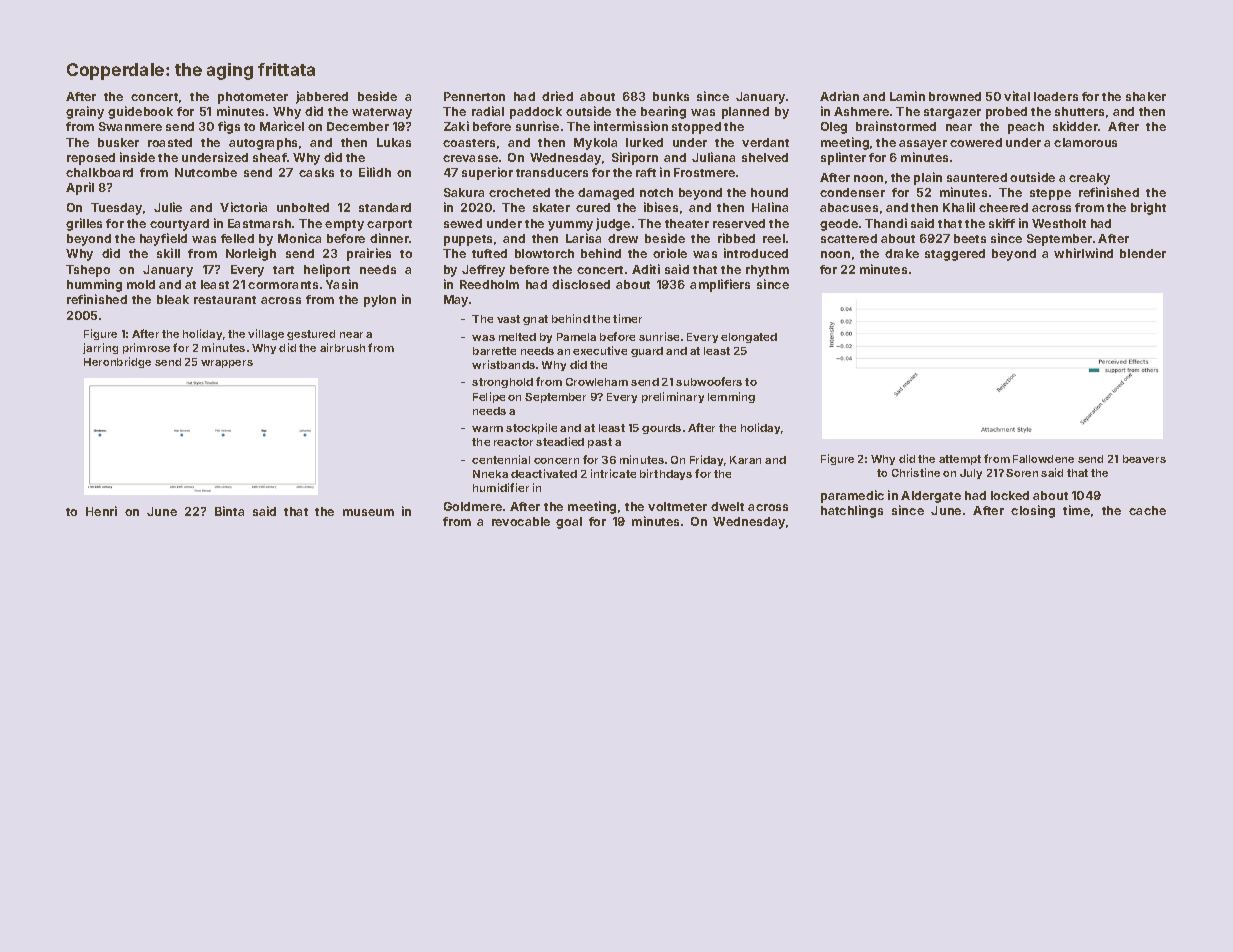  I want to click on stronghold, so click(502, 383).
